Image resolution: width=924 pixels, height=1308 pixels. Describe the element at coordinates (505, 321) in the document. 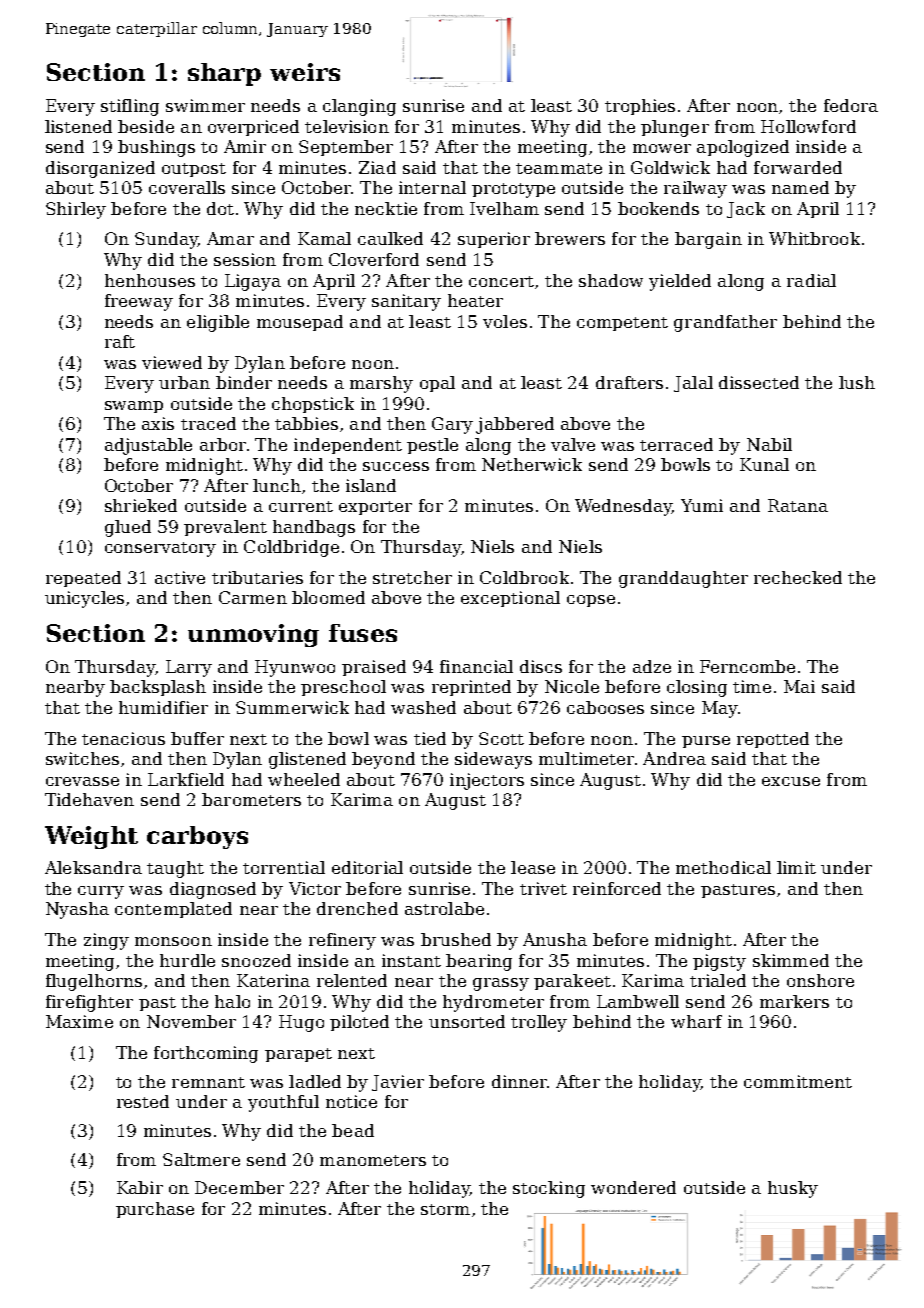

I see `voles` at that location.
